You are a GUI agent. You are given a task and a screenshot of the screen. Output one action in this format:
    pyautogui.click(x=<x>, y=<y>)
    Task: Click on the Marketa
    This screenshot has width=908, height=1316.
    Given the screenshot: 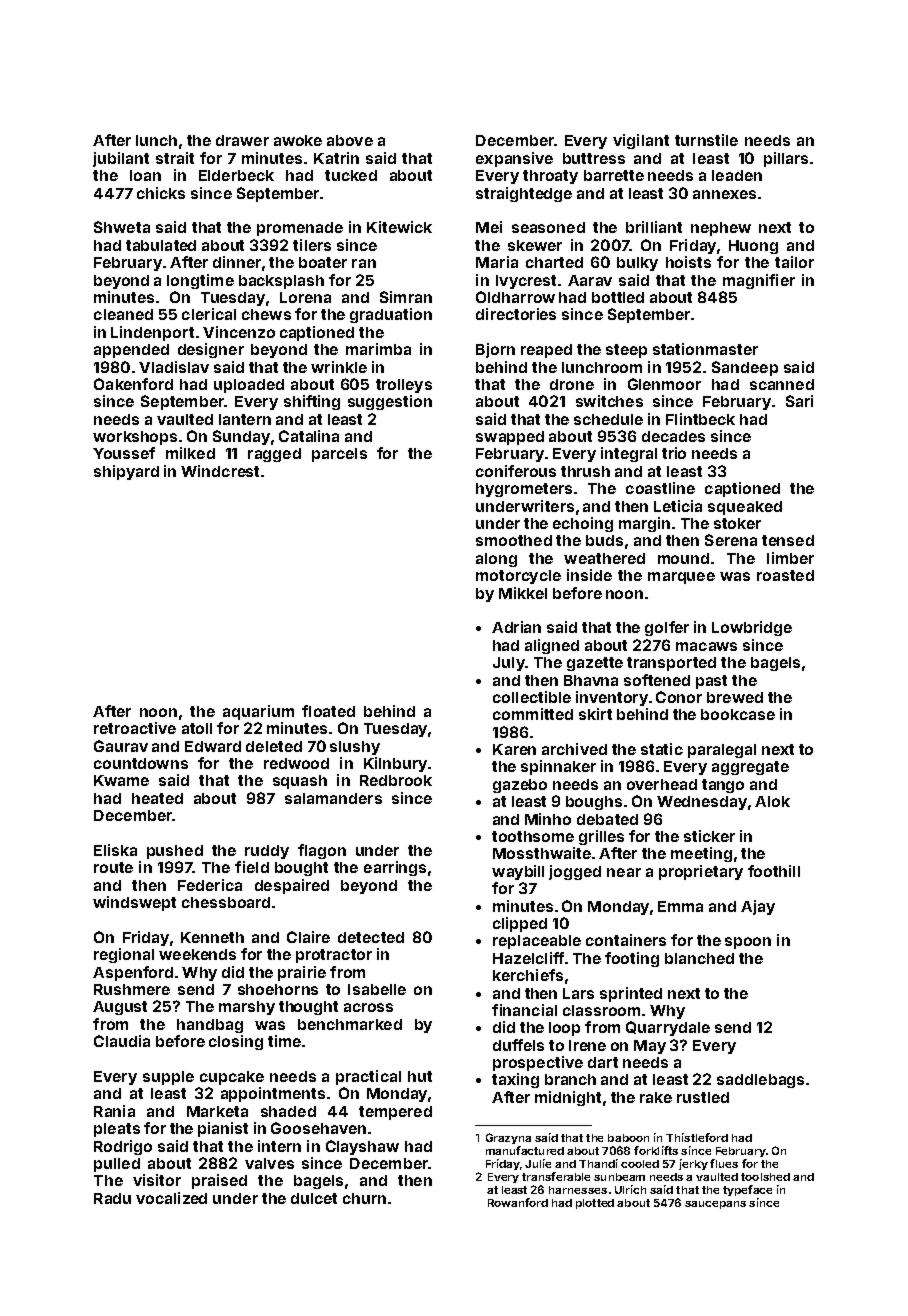 What is the action you would take?
    pyautogui.click(x=217, y=1111)
